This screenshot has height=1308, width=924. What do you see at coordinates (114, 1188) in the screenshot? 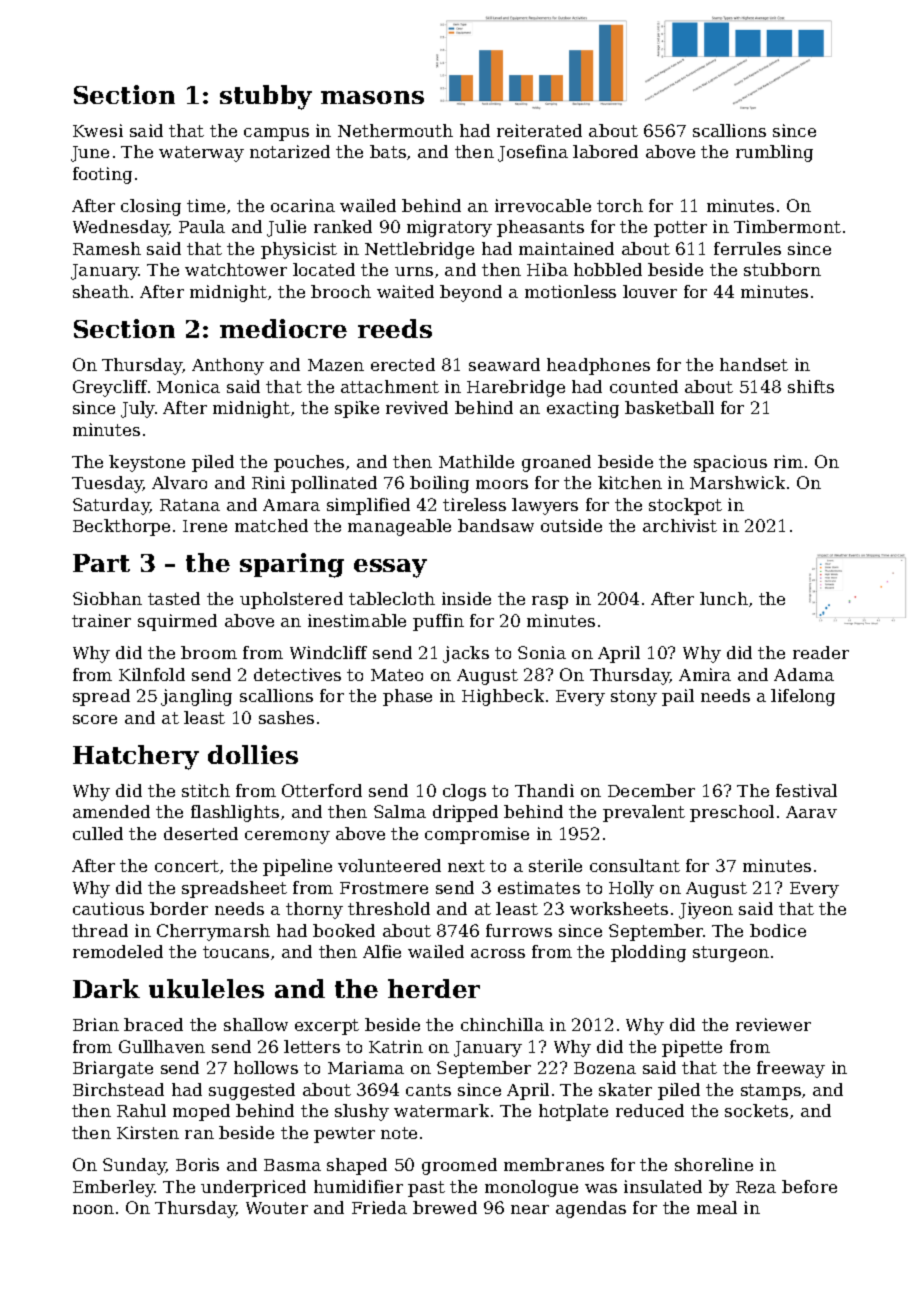
I see `Emberley` at bounding box center [114, 1188].
